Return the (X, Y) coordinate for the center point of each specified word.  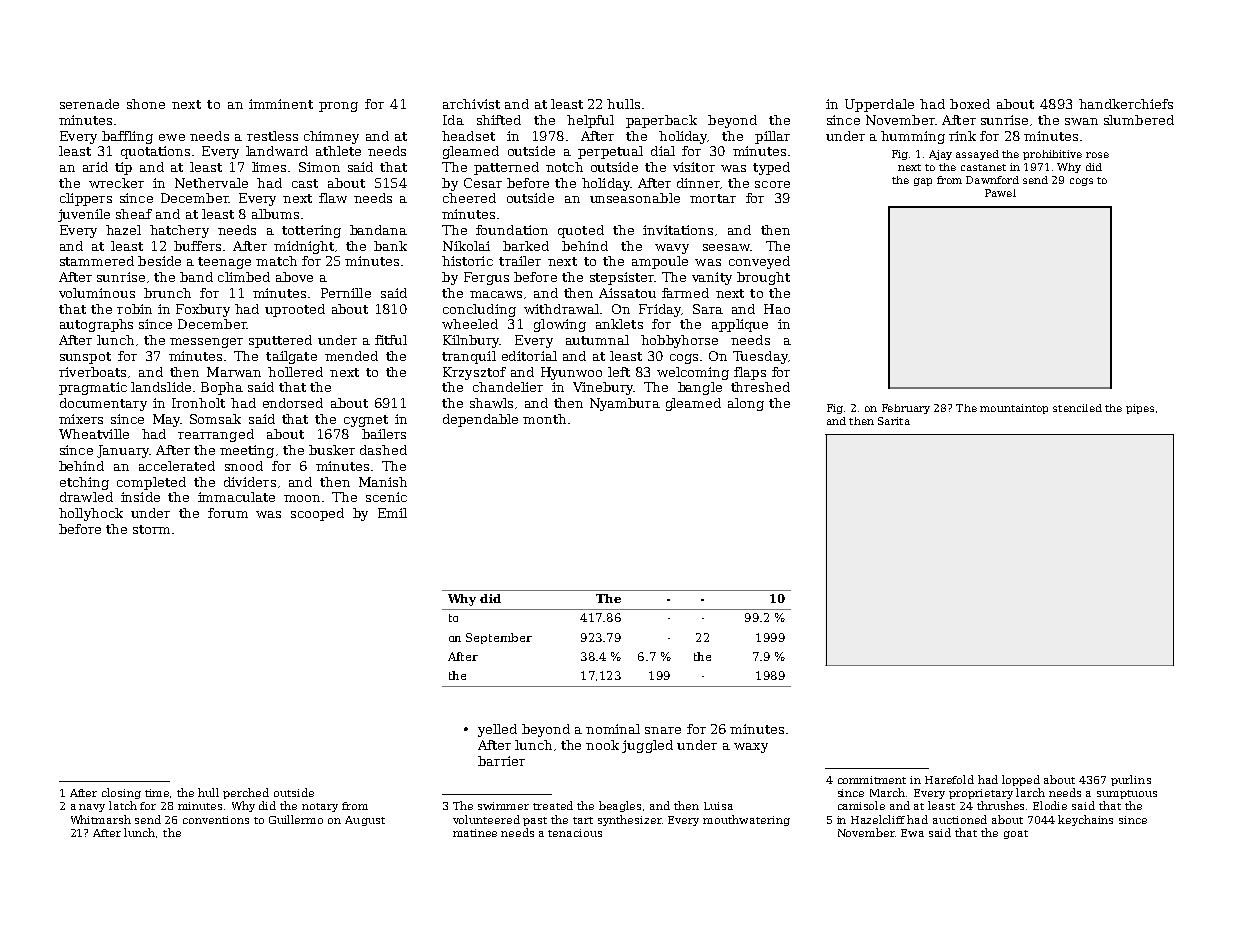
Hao (777, 309)
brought (763, 278)
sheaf (134, 214)
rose (1097, 155)
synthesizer (630, 820)
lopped (1021, 780)
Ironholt (198, 403)
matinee (475, 833)
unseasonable (635, 198)
